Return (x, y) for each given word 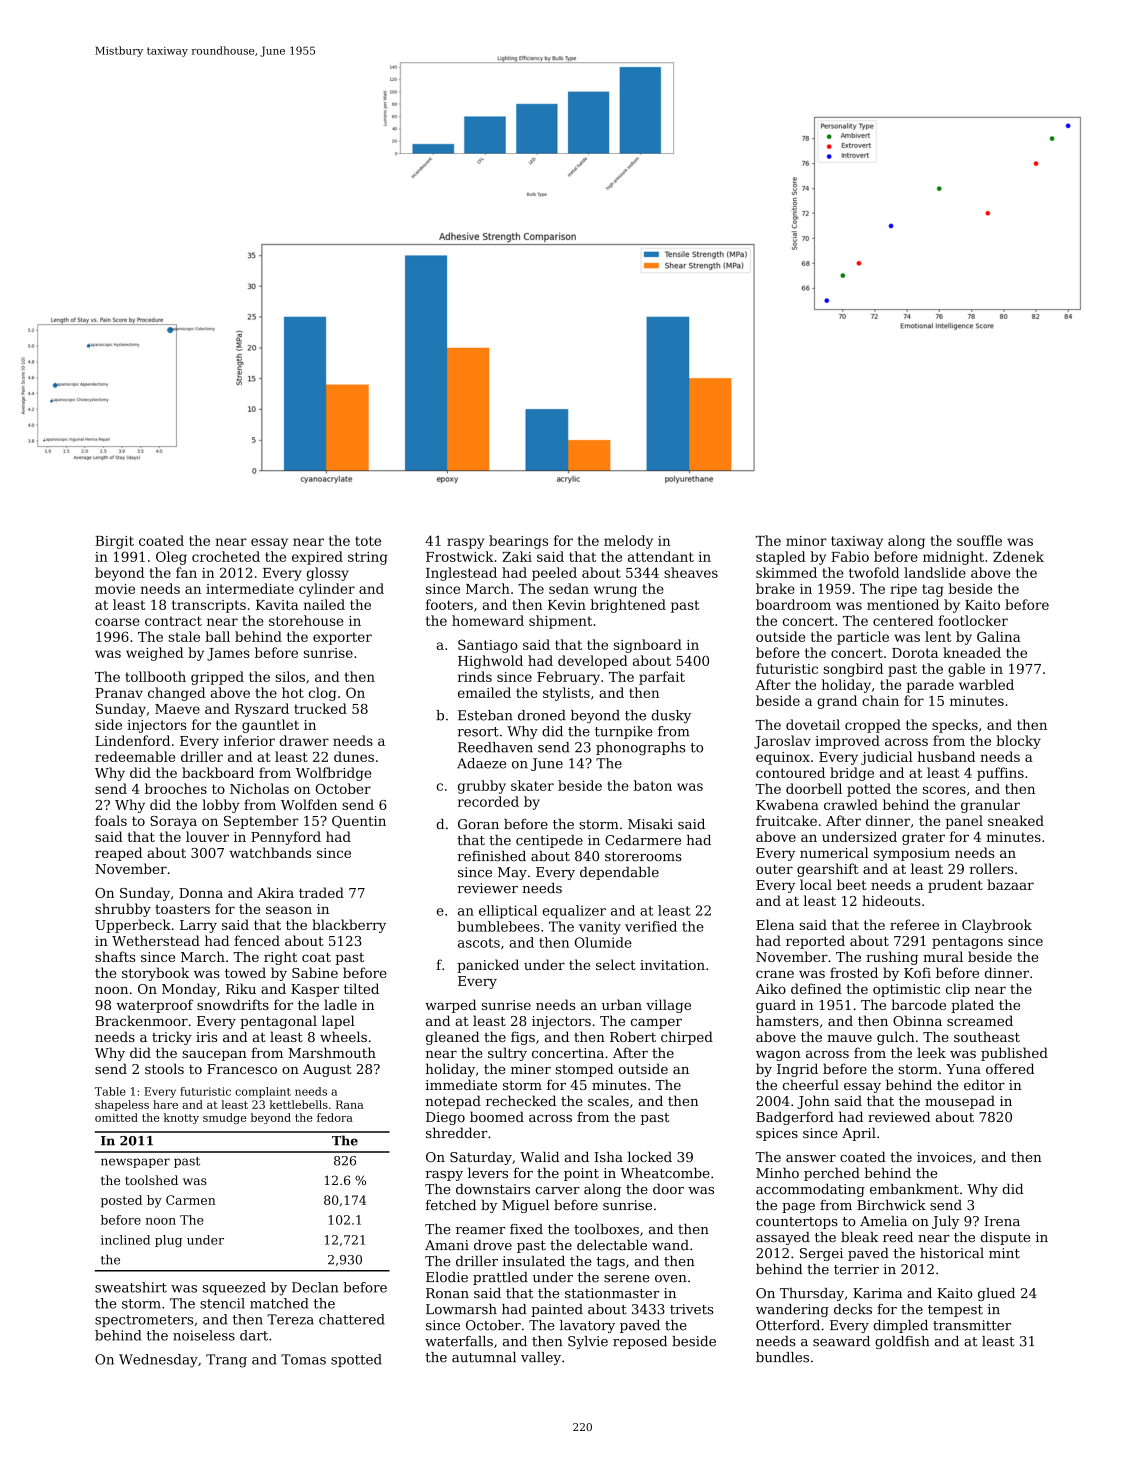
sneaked (1016, 820)
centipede (549, 841)
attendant (661, 556)
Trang (226, 1361)
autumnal (484, 1357)
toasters (182, 909)
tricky (172, 1038)
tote (368, 541)
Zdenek (1018, 556)
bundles (782, 1357)
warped (450, 1006)
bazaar (1010, 884)
